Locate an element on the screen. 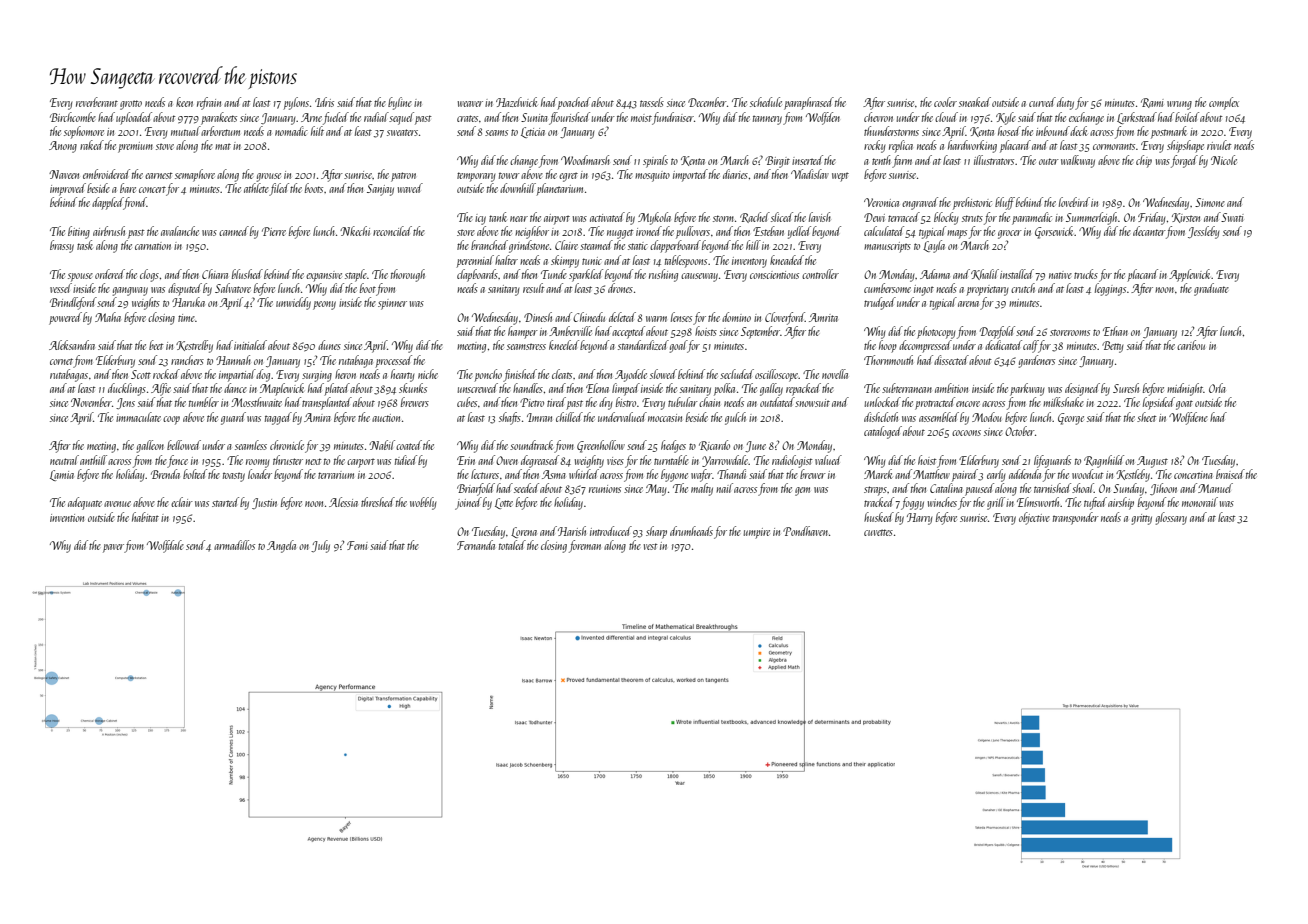 The height and width of the screenshot is (924, 1308). dissected is located at coordinates (951, 360).
